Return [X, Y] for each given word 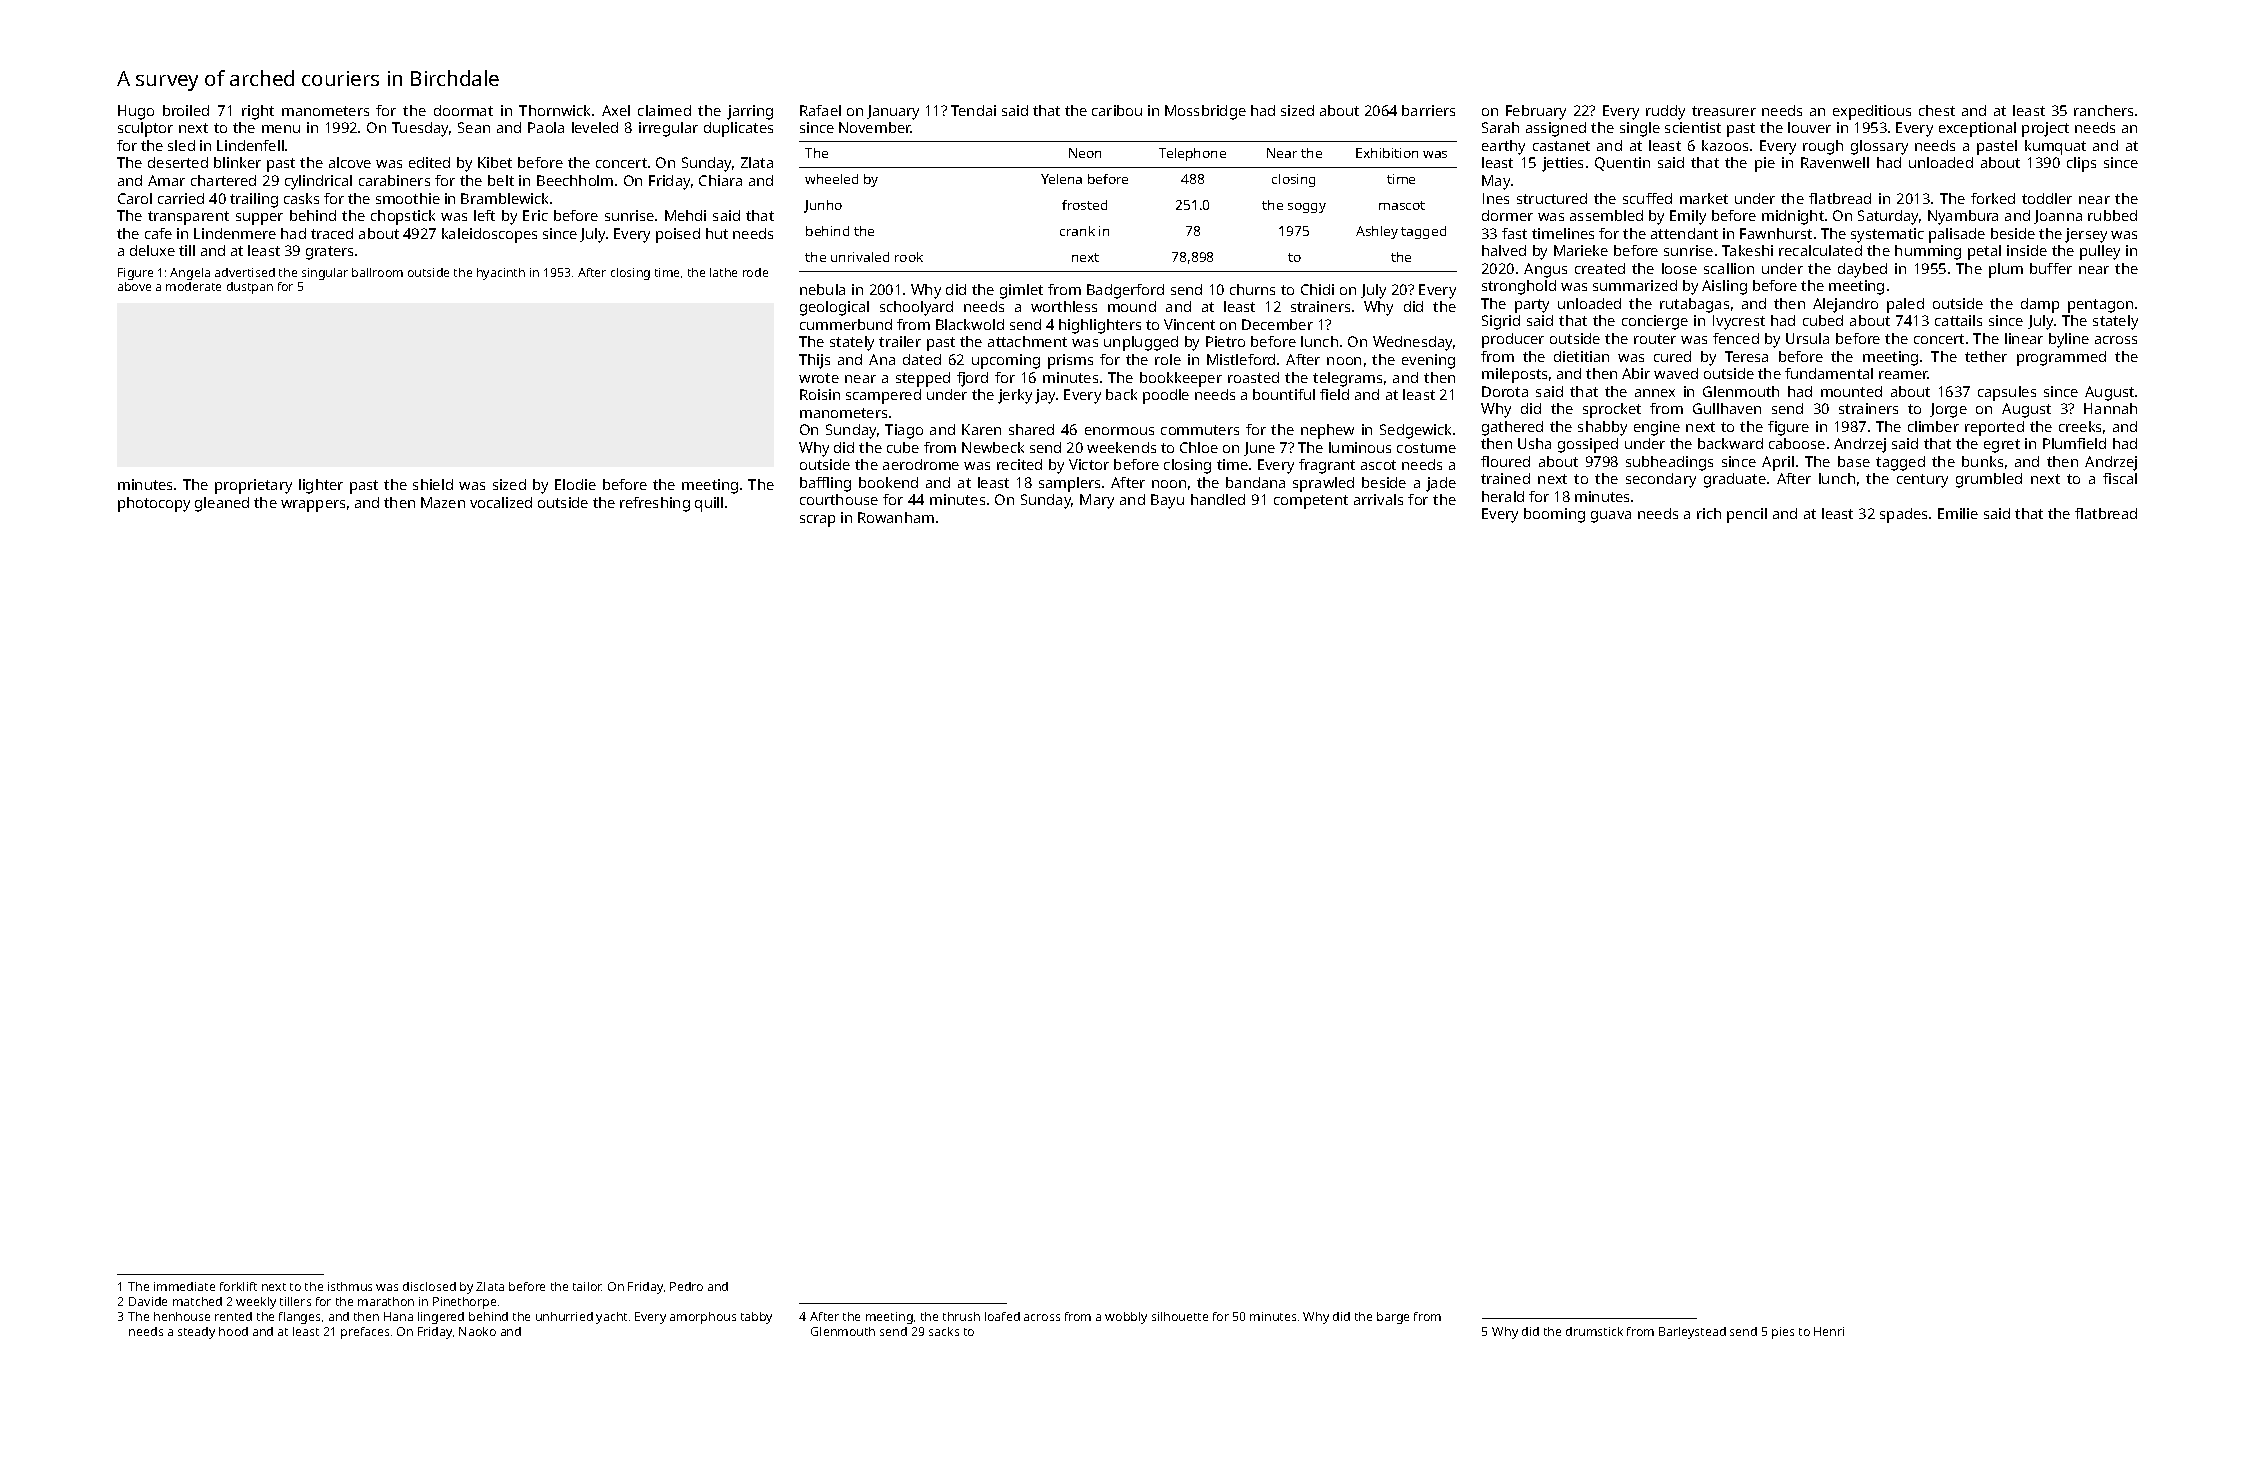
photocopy [154, 504]
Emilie [1958, 513]
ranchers [2103, 110]
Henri [1829, 1331]
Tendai [973, 110]
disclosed [429, 1286]
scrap [817, 521]
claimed [664, 110]
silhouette [1180, 1316]
